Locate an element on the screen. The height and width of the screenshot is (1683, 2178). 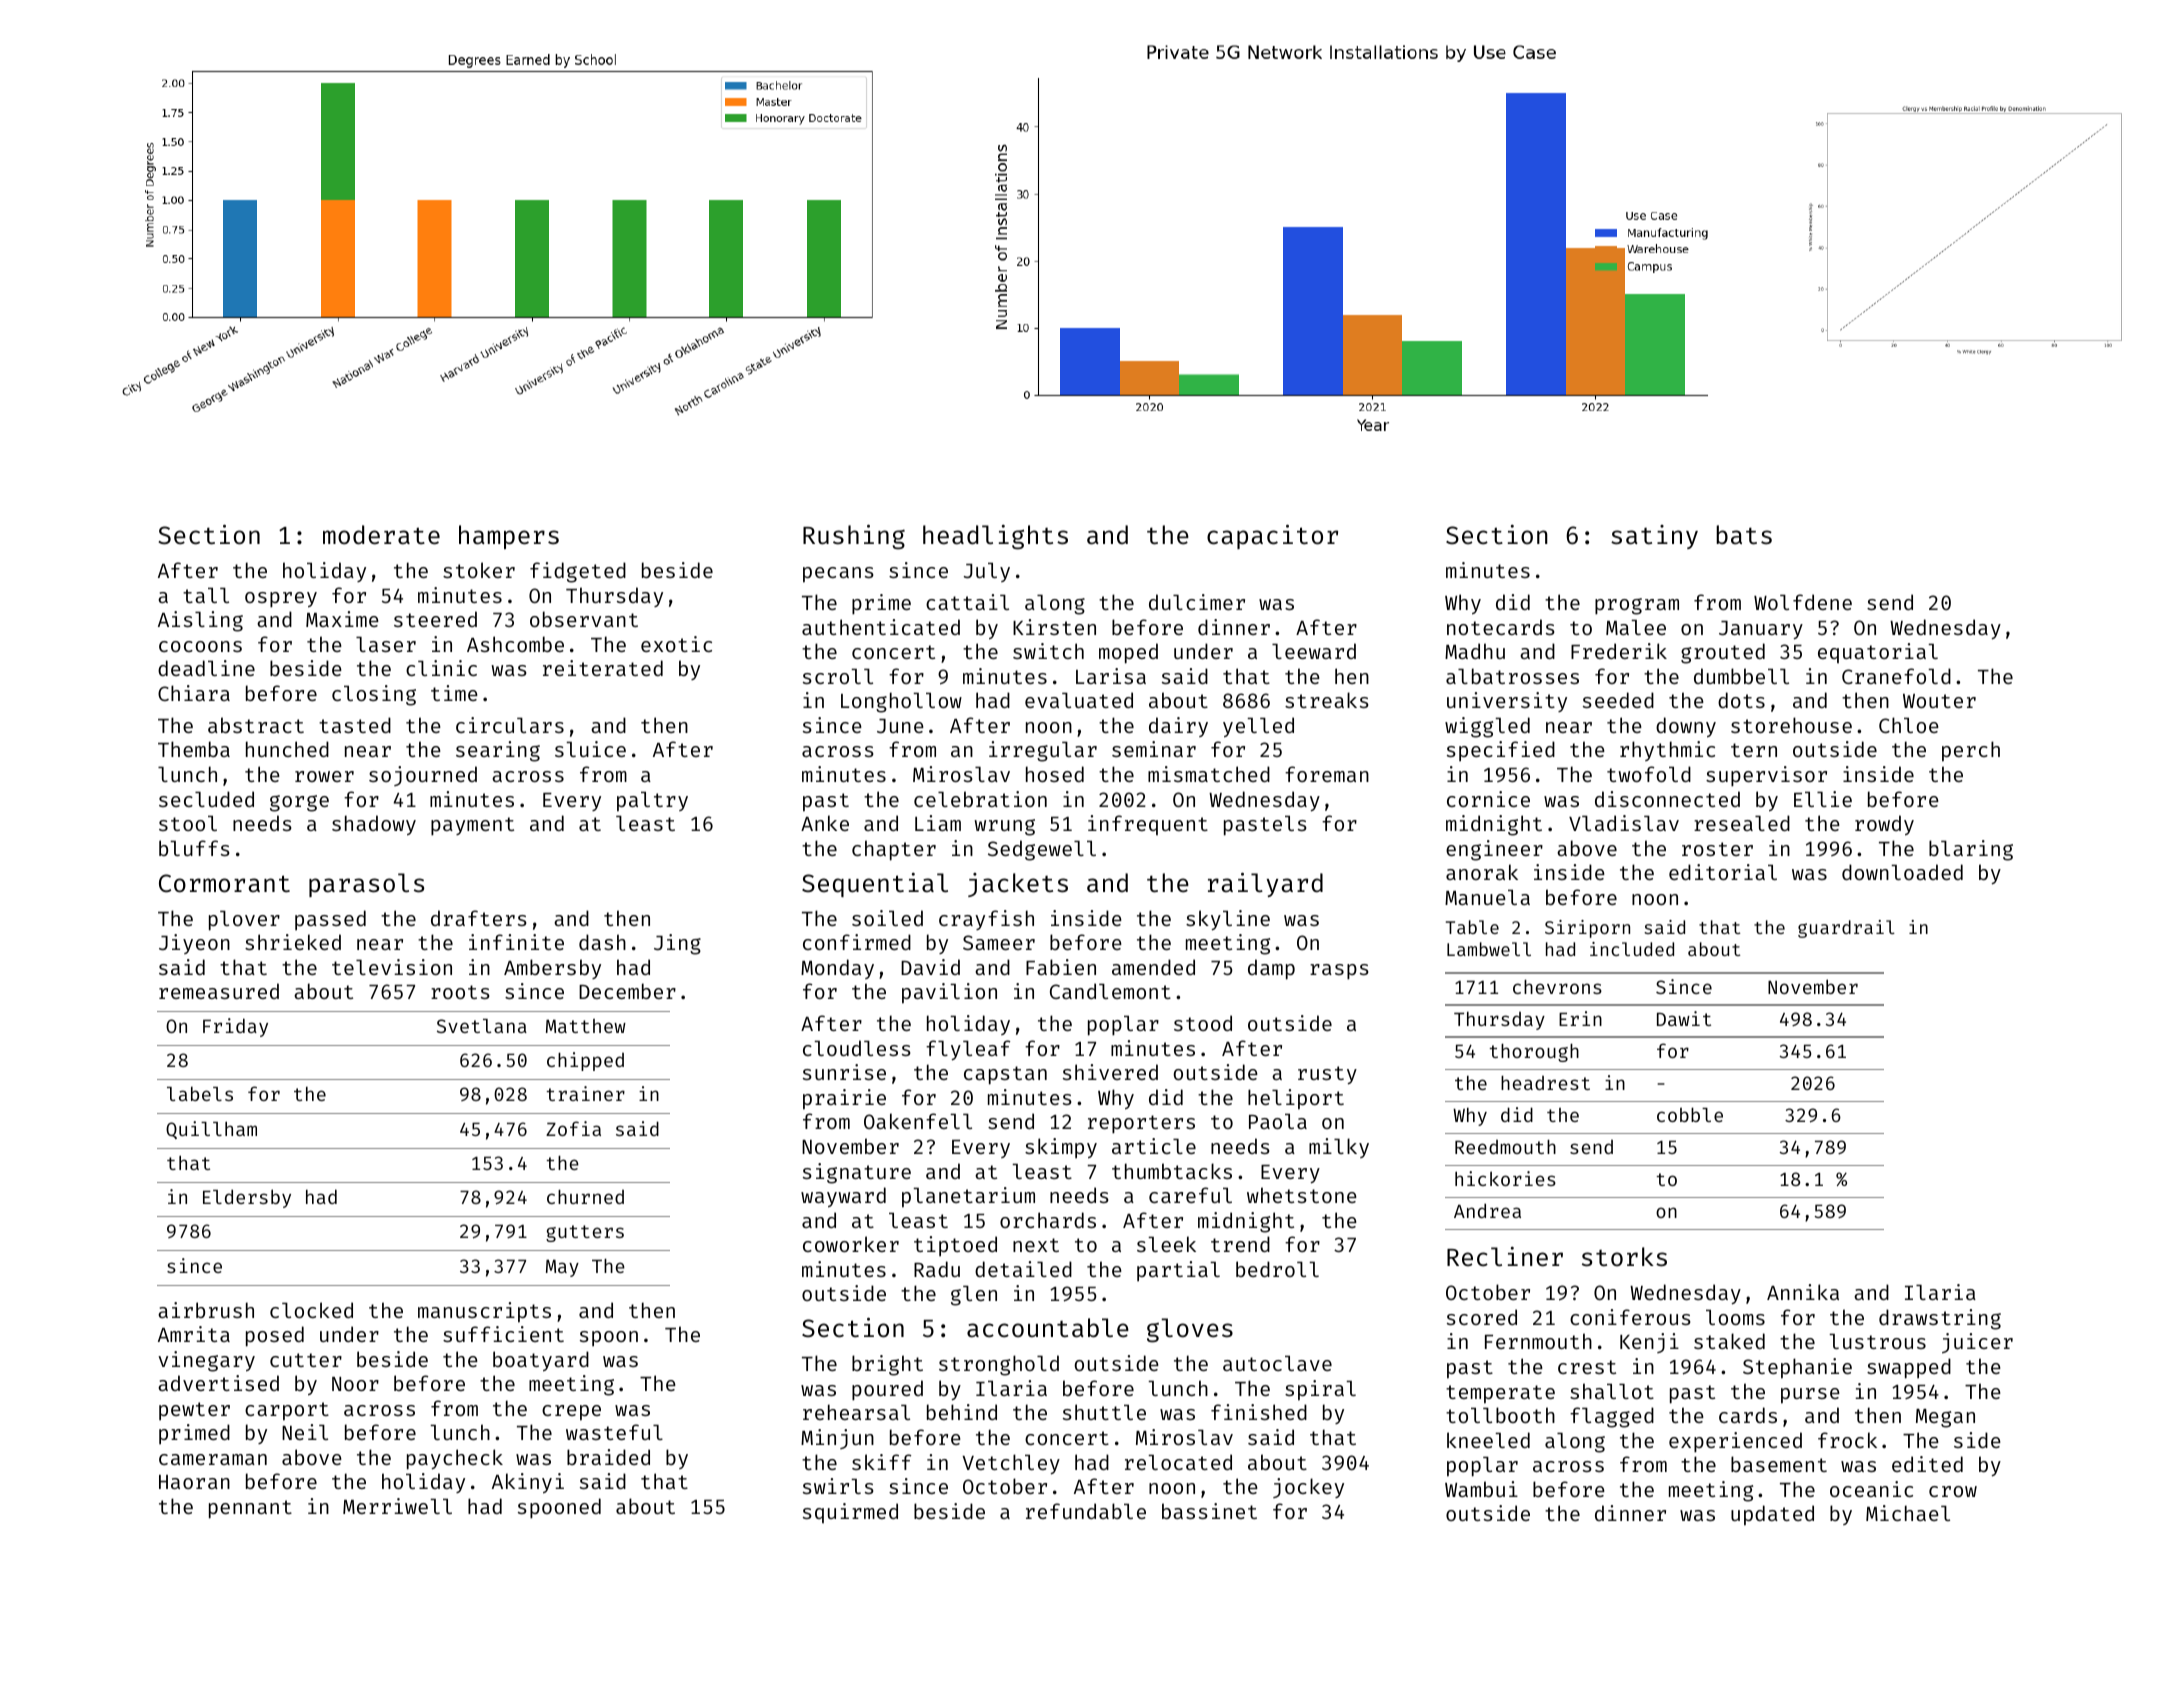
cobble is located at coordinates (1690, 1114).
